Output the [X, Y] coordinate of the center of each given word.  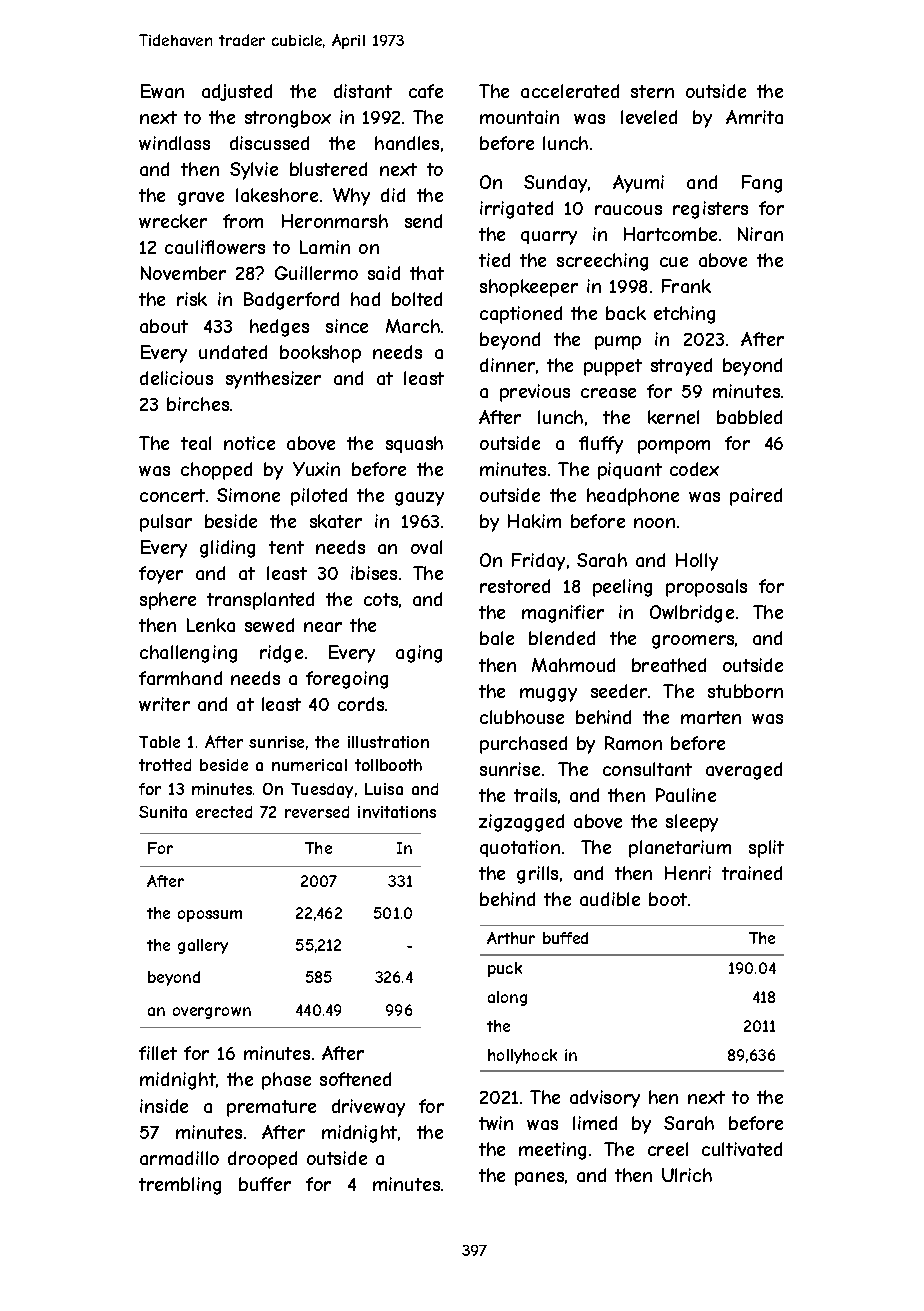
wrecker [173, 221]
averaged [744, 771]
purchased [523, 745]
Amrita [754, 117]
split [766, 849]
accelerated [570, 91]
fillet [158, 1053]
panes [539, 1179]
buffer [265, 1184]
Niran [760, 234]
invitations [397, 812]
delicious [176, 378]
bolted [417, 299]
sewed [269, 625]
